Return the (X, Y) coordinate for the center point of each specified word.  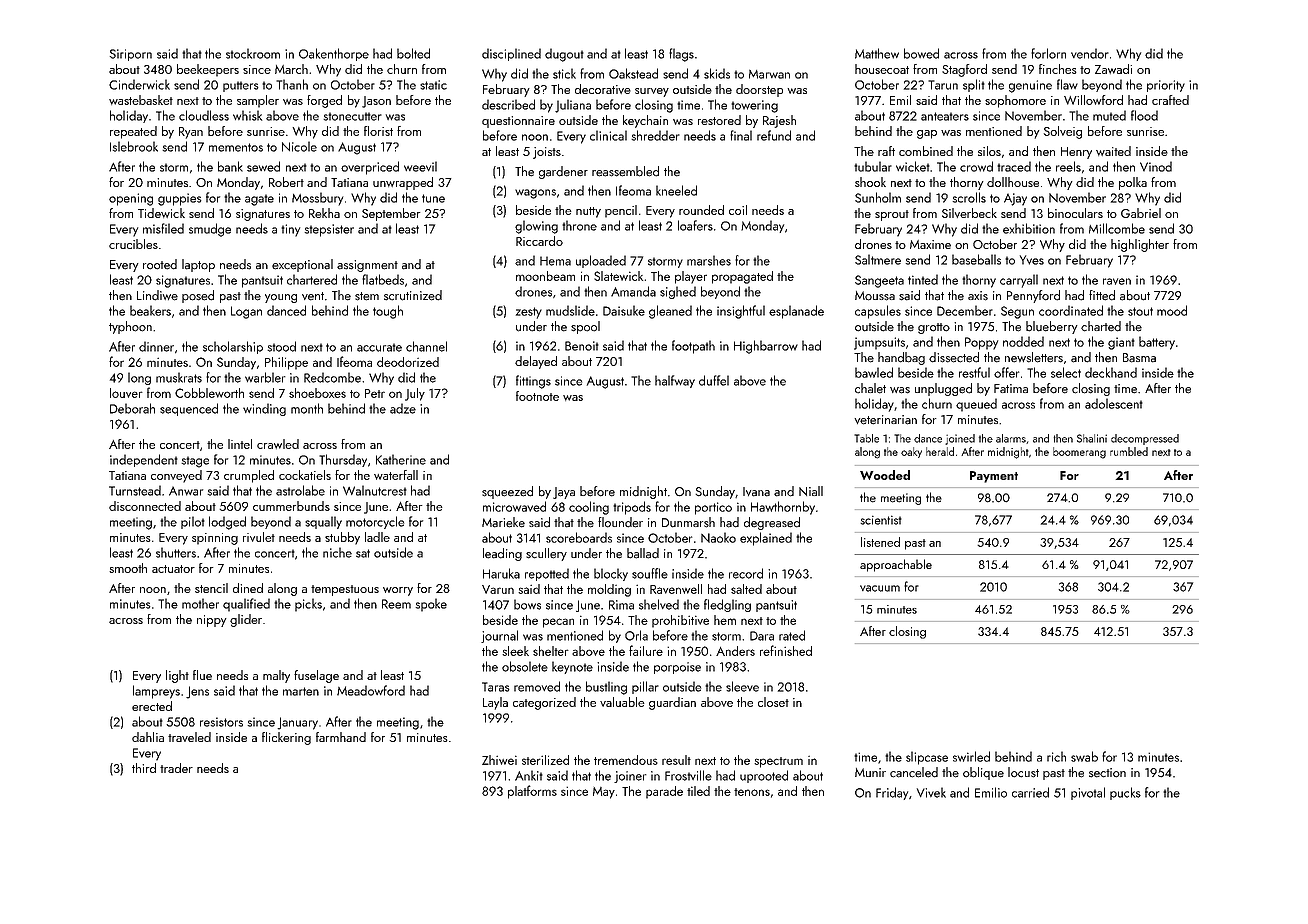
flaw (1067, 84)
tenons (752, 792)
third (144, 768)
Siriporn (131, 55)
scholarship (233, 347)
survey (652, 92)
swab (1084, 756)
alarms (1011, 438)
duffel (714, 380)
